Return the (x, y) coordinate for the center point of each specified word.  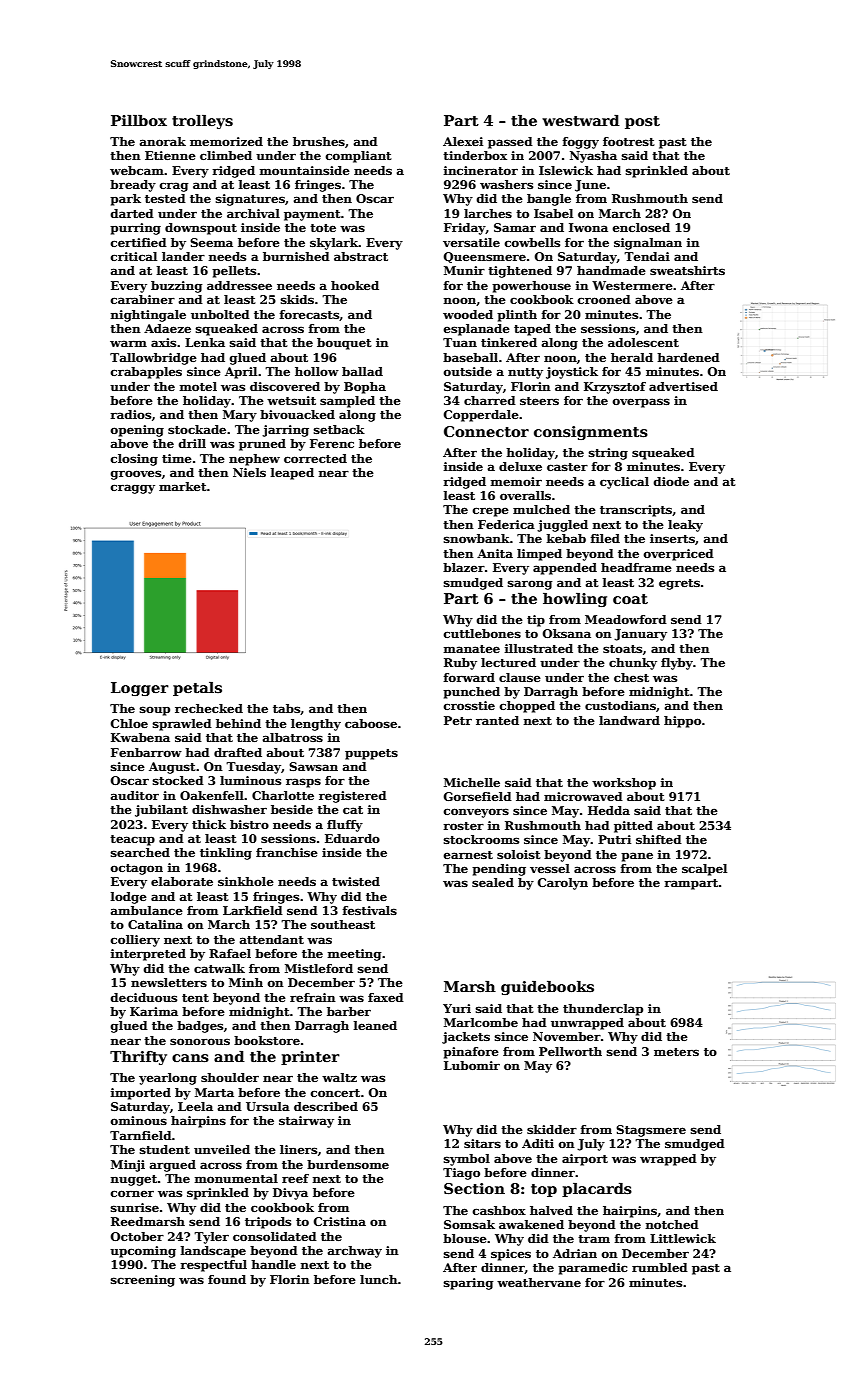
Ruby (460, 664)
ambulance (147, 910)
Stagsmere (651, 1131)
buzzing (176, 287)
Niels (249, 472)
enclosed (641, 227)
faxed (386, 997)
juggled (562, 526)
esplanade (477, 330)
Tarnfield (141, 1135)
